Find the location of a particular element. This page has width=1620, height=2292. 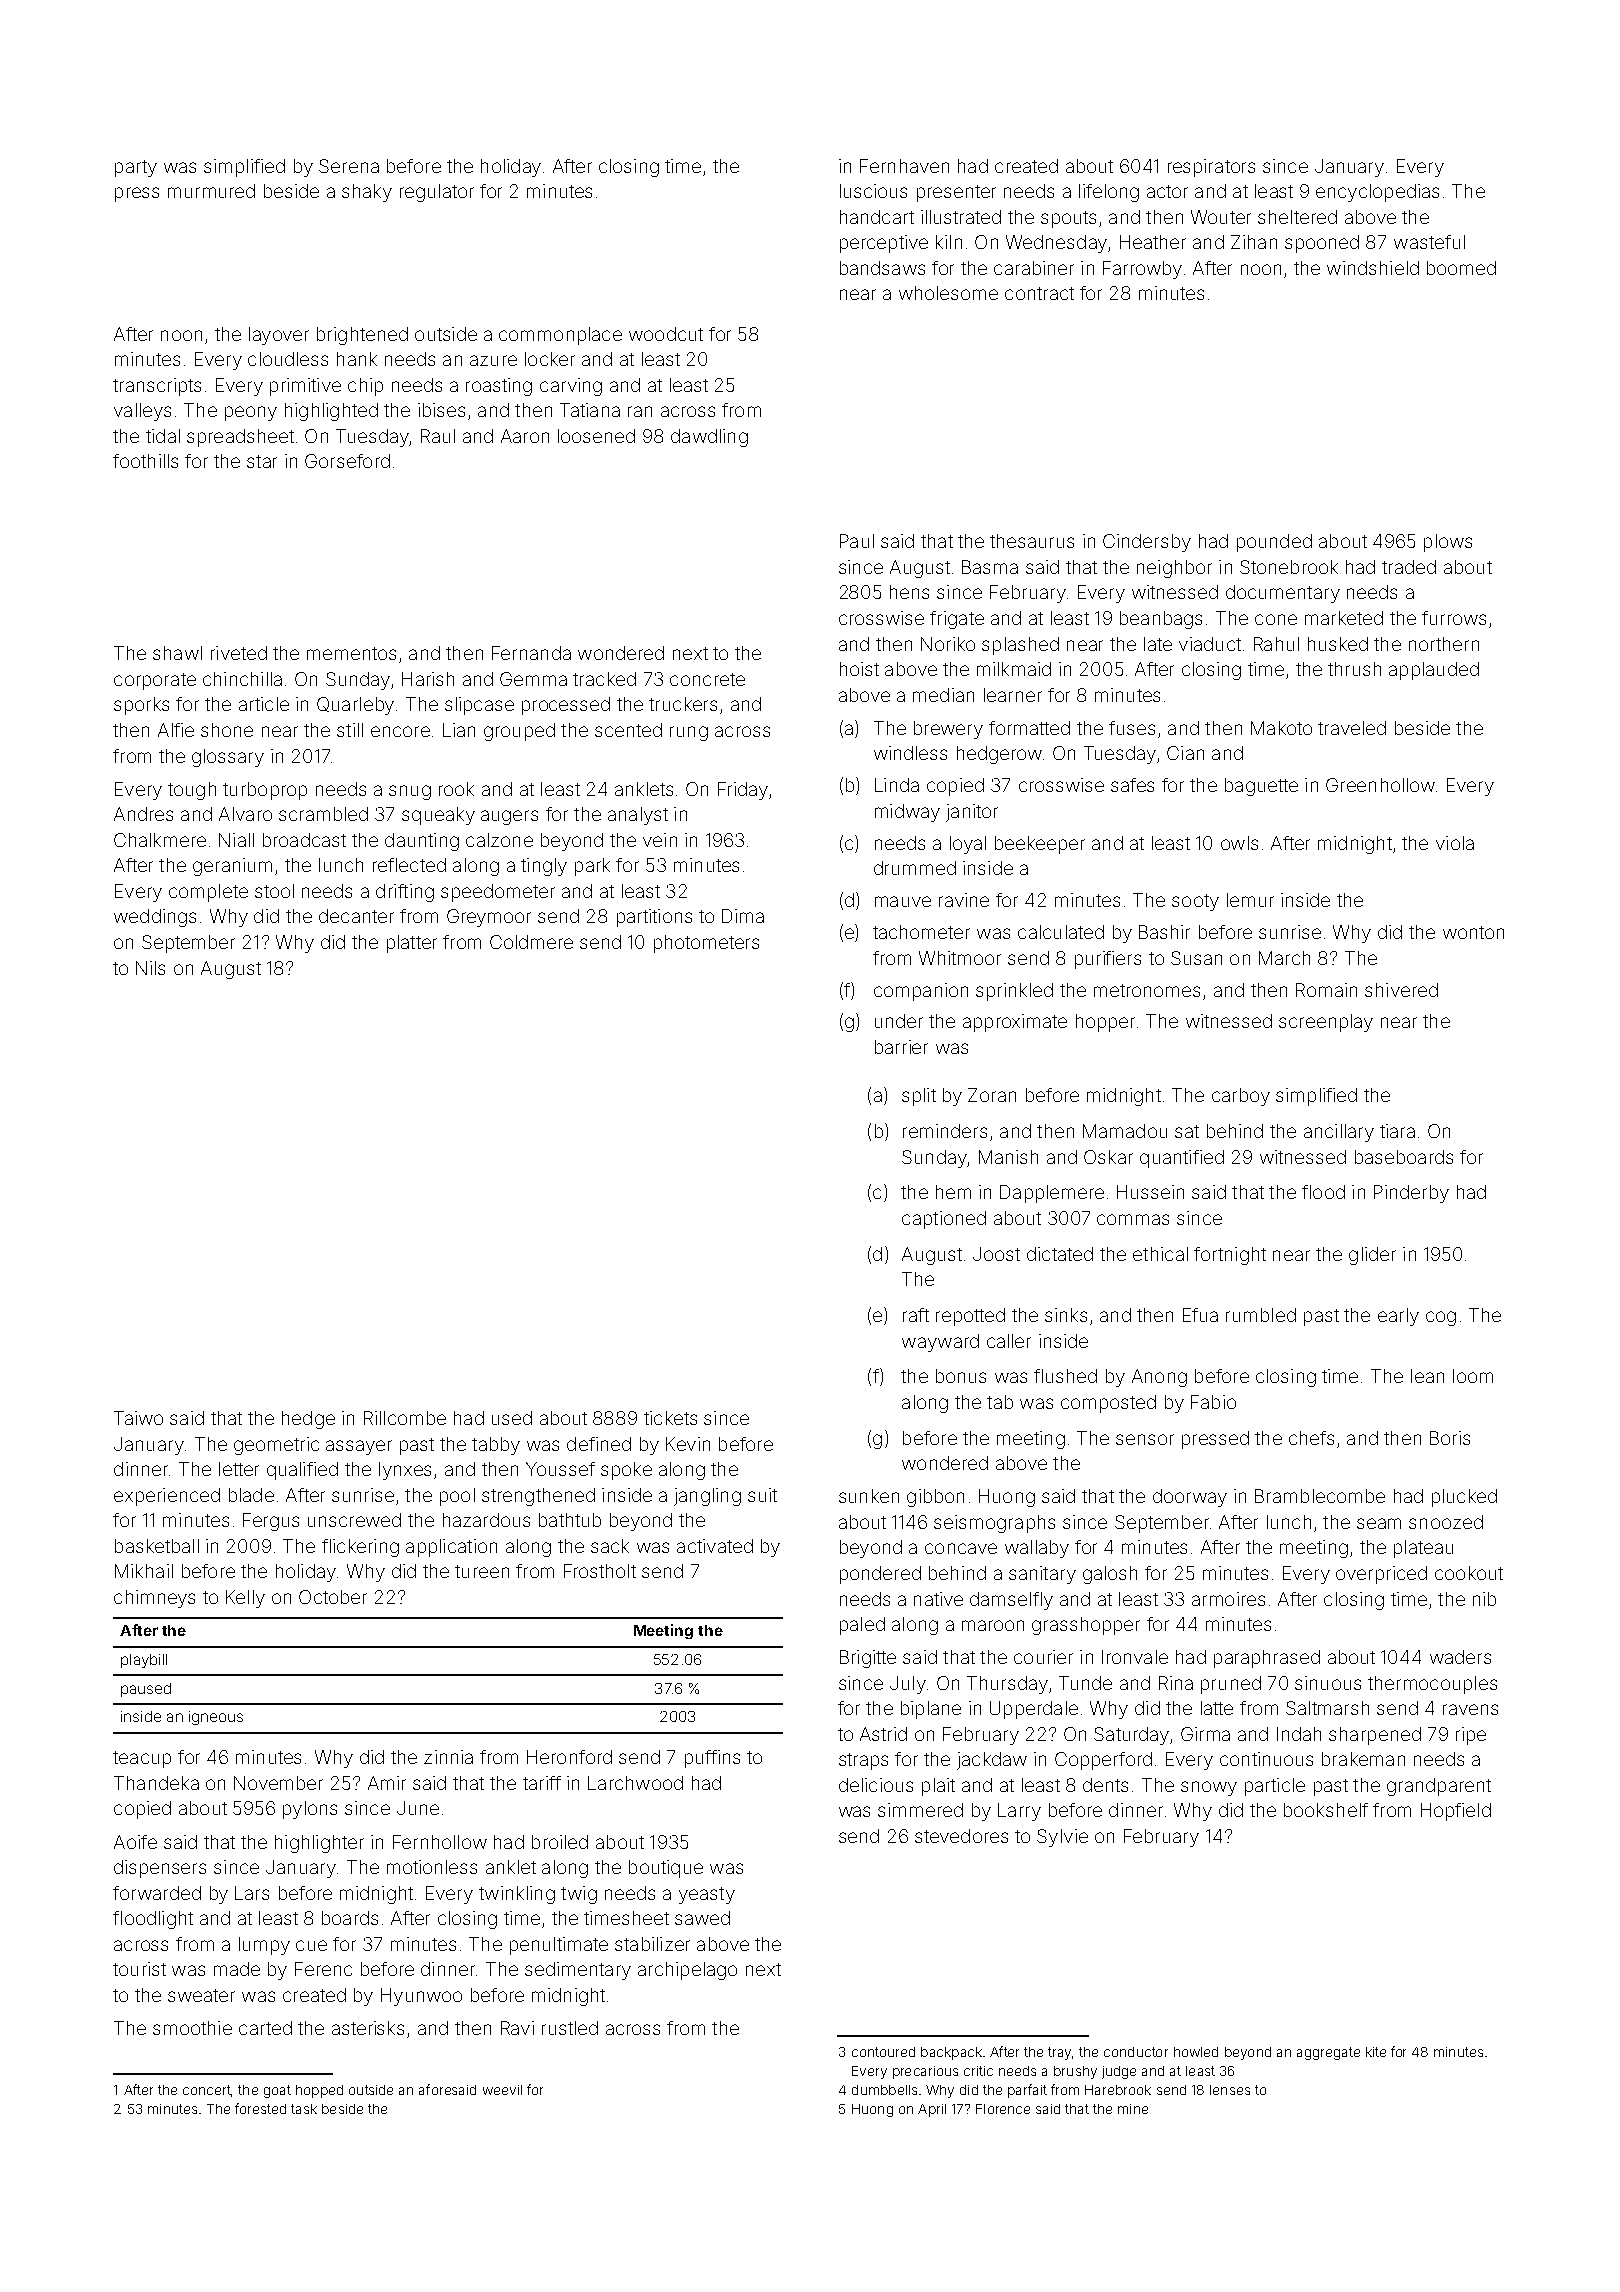

wholesome is located at coordinates (948, 293).
